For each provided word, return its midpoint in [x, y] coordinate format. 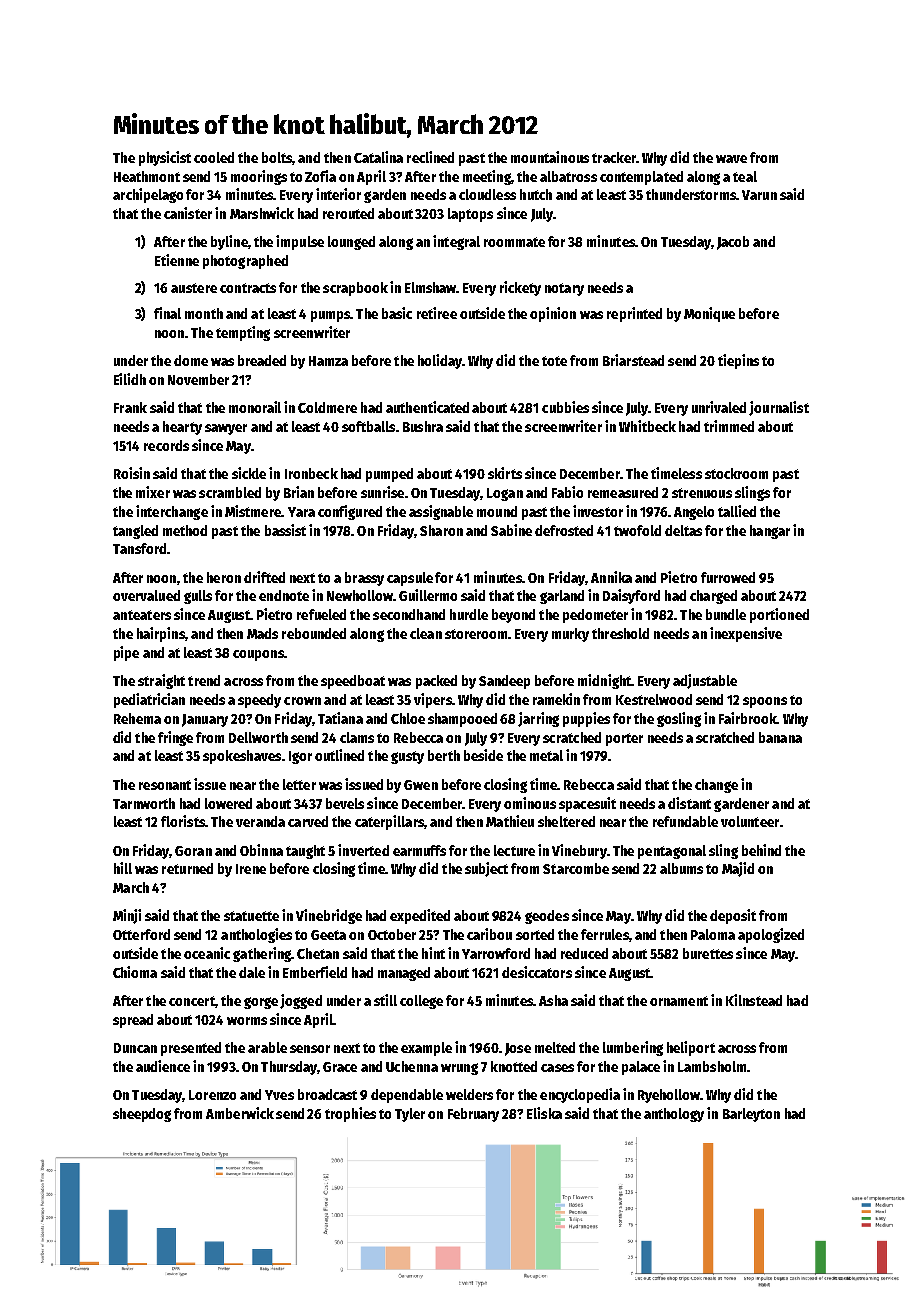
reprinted [634, 314]
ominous [530, 803]
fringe [175, 738]
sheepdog [142, 1115]
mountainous [550, 157]
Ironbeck [311, 473]
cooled [214, 157]
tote [554, 361]
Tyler [410, 1115]
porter [624, 739]
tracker [614, 157]
